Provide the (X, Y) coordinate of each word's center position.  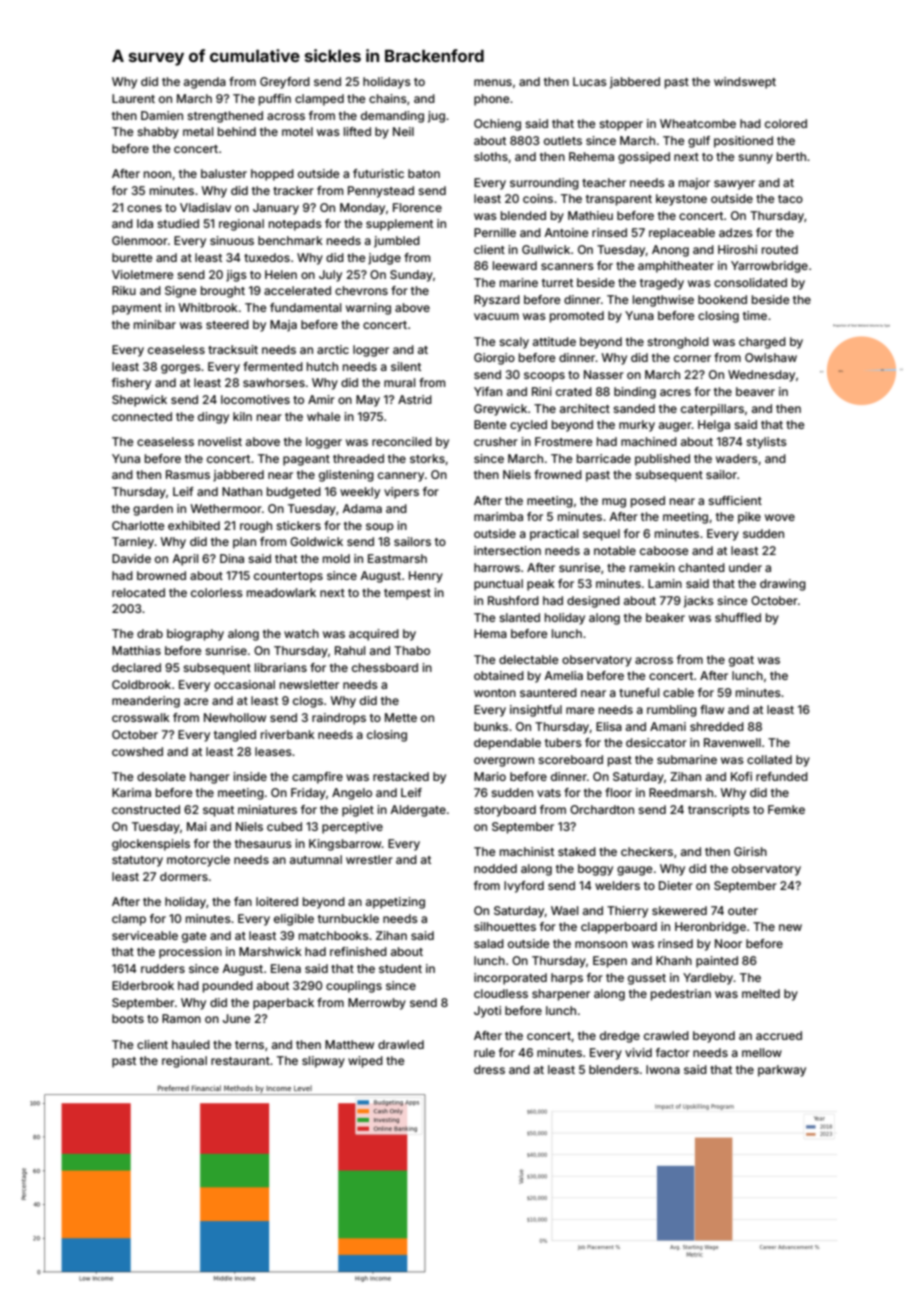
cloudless (501, 993)
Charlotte (138, 525)
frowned (558, 474)
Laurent (133, 98)
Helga (714, 426)
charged (762, 343)
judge (384, 259)
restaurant (240, 1061)
